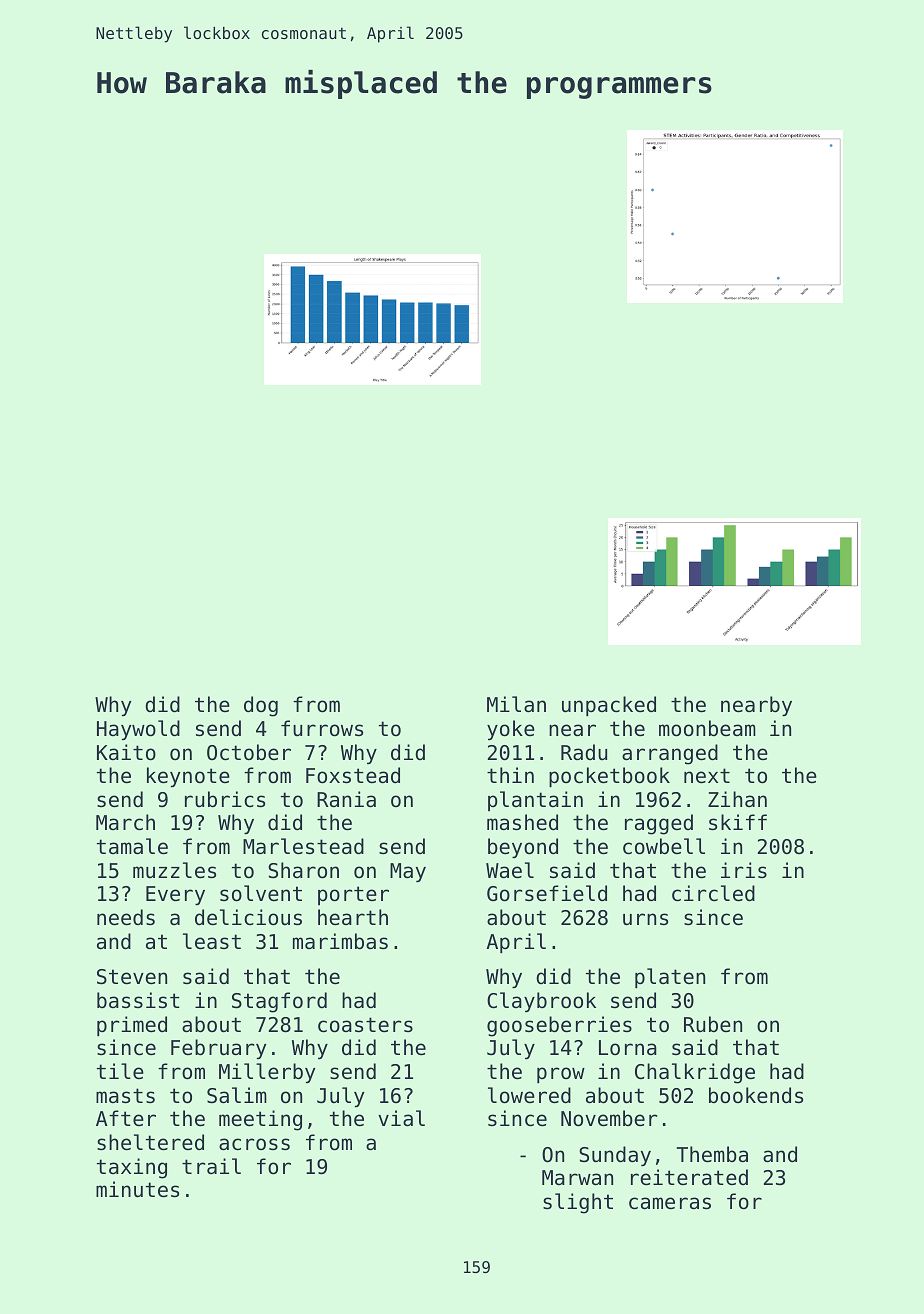 The width and height of the screenshot is (924, 1314). Describe the element at coordinates (138, 730) in the screenshot. I see `Haywold` at that location.
